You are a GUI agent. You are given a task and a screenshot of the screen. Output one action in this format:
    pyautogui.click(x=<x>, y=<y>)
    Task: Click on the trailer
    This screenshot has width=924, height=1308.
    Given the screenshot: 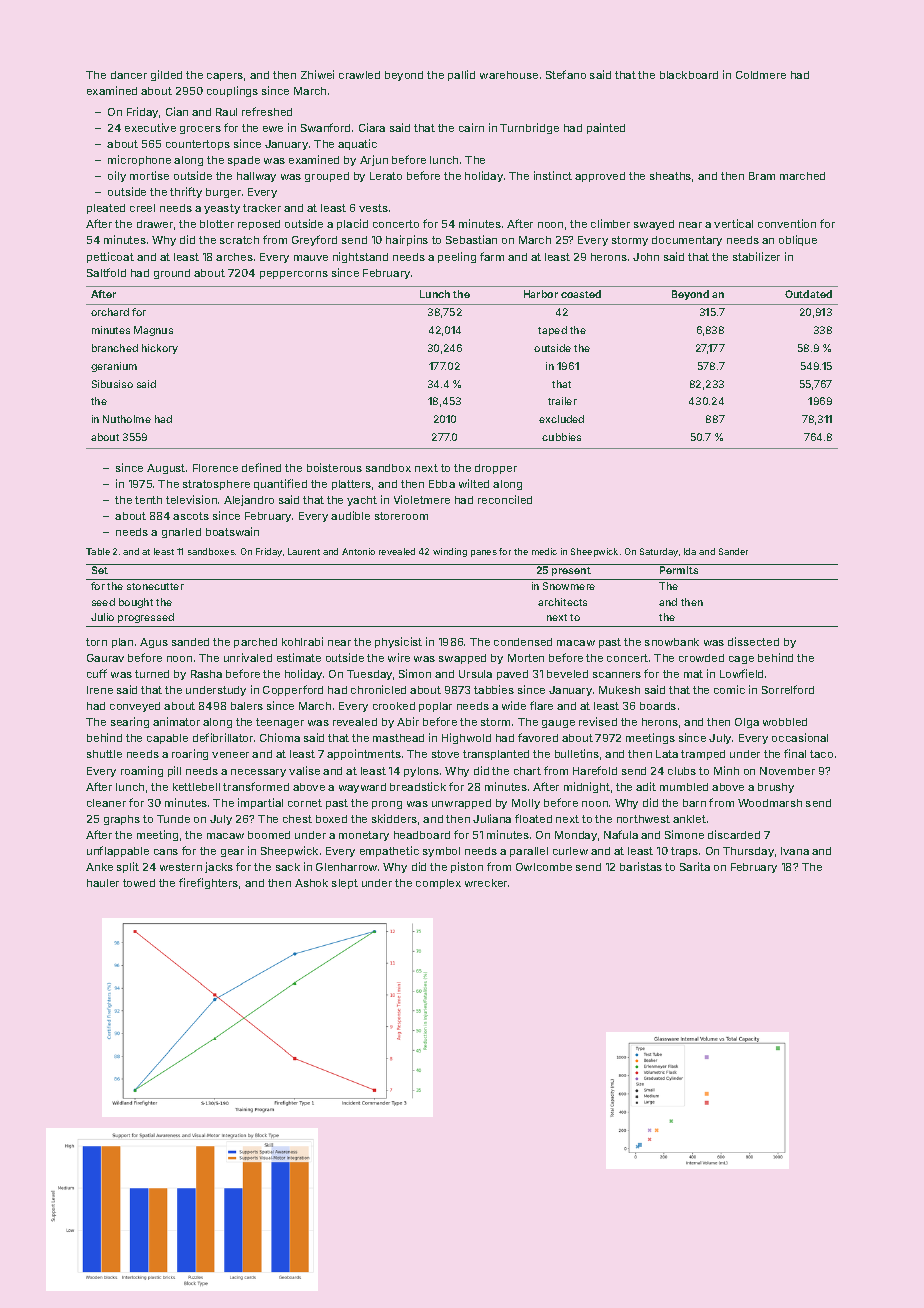 What is the action you would take?
    pyautogui.click(x=562, y=401)
